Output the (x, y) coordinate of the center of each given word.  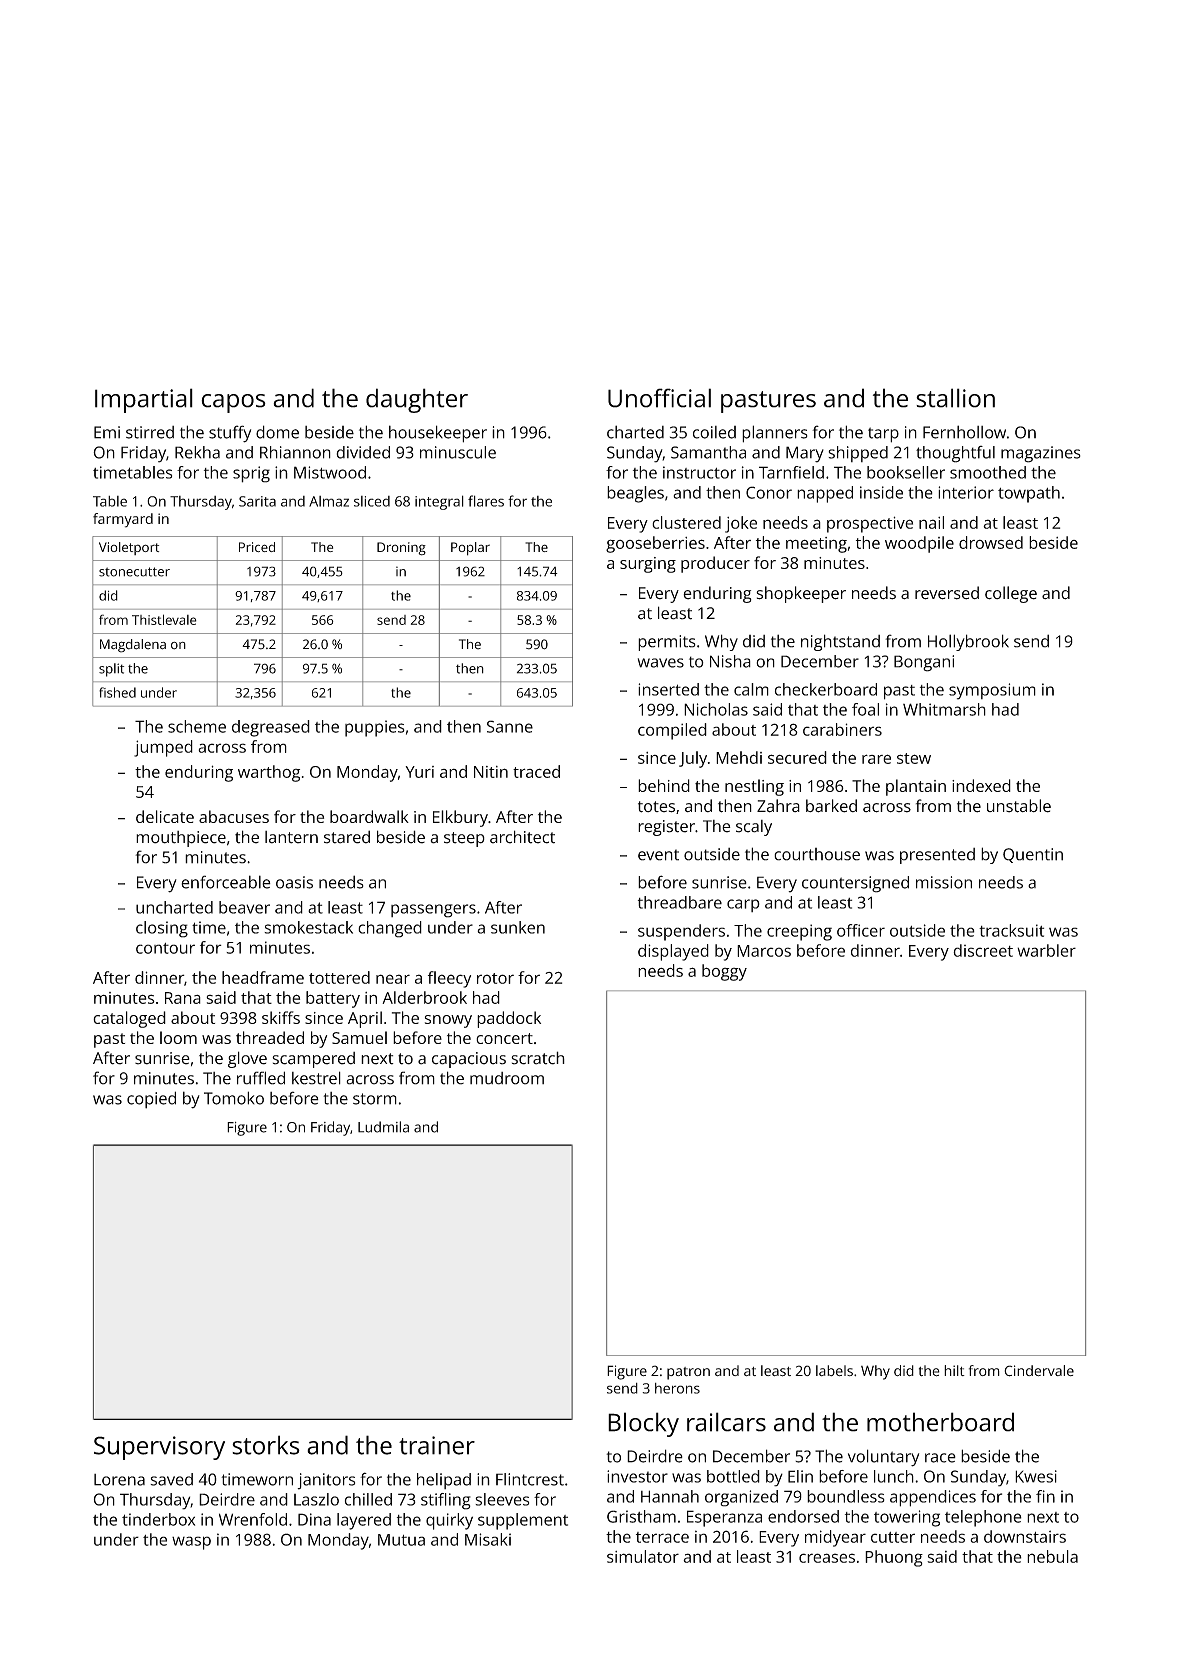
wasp (191, 1543)
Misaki (488, 1539)
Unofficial (659, 398)
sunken (518, 927)
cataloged (129, 1019)
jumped (163, 748)
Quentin (1033, 855)
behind (664, 785)
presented (937, 856)
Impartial (144, 400)
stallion (955, 398)
